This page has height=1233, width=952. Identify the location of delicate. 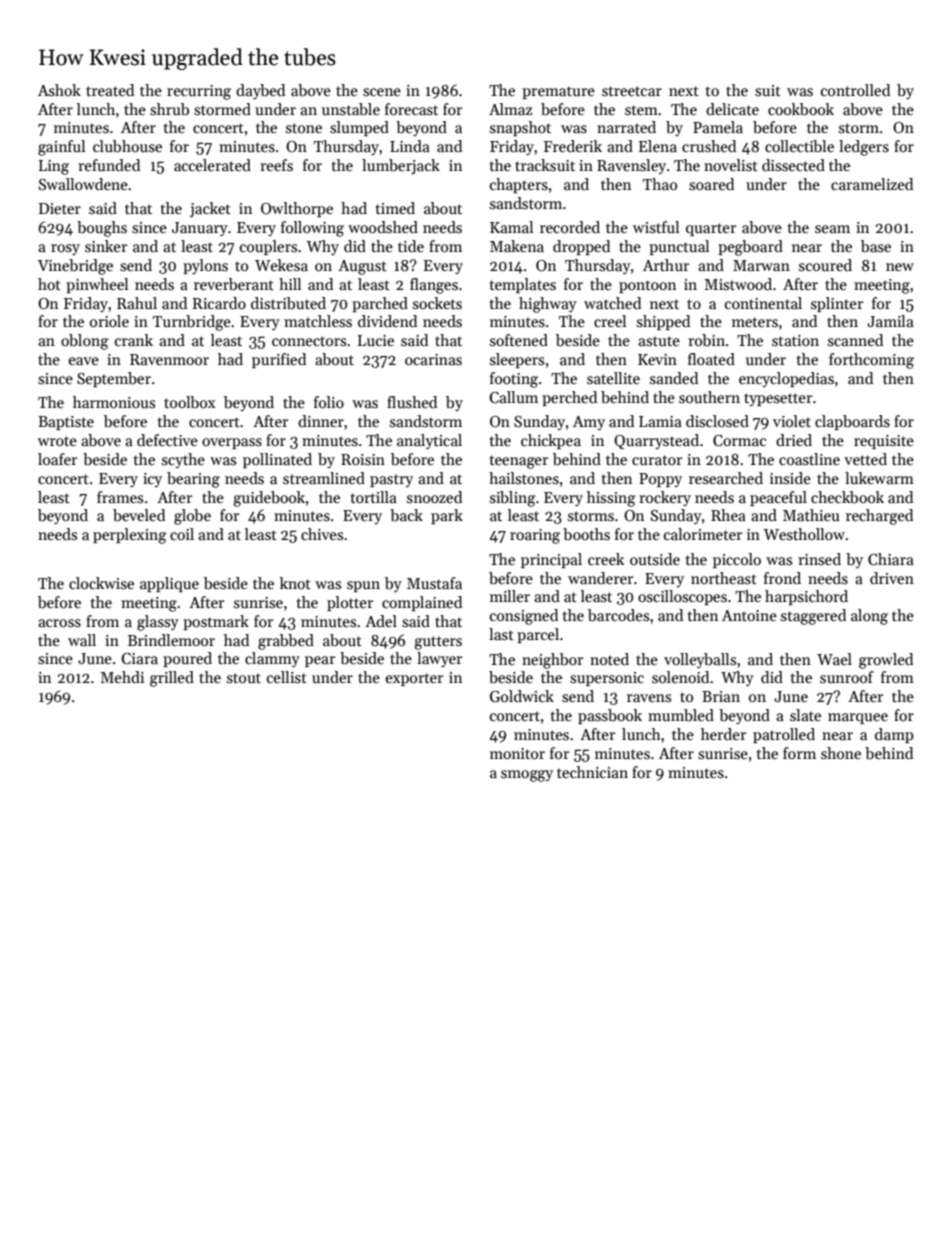
(732, 109).
